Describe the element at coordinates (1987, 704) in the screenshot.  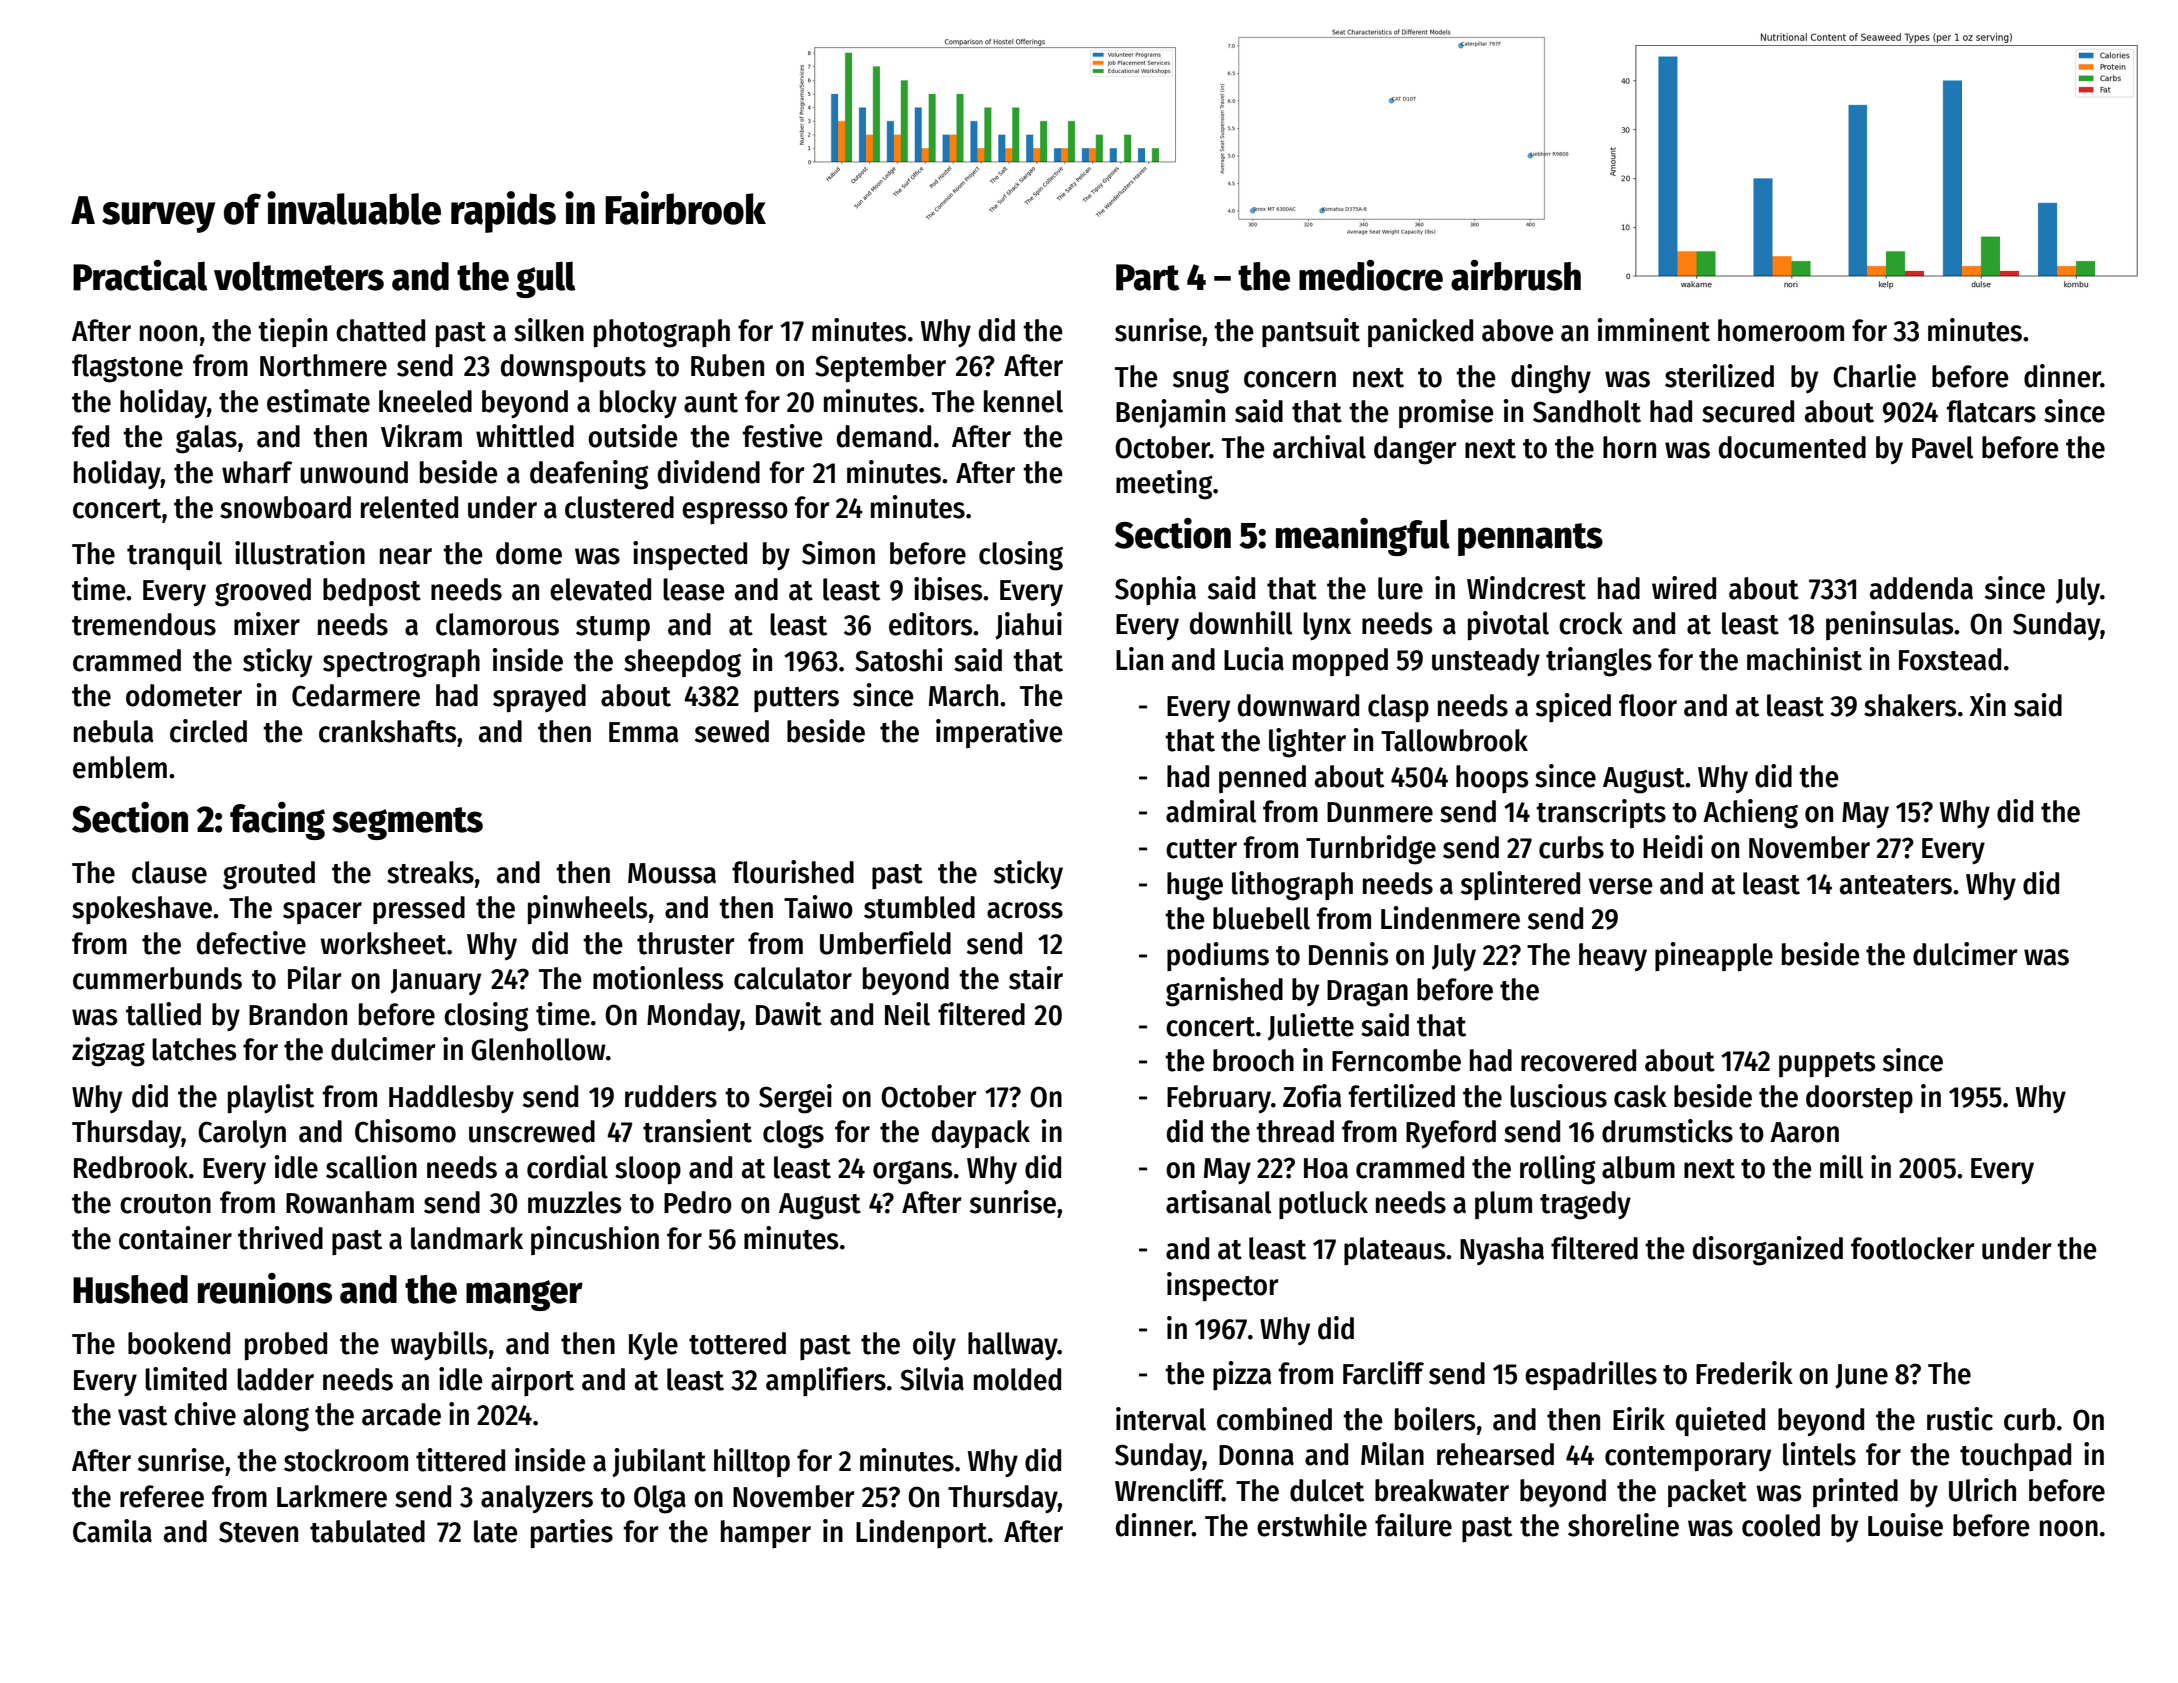
I see `Xin` at that location.
